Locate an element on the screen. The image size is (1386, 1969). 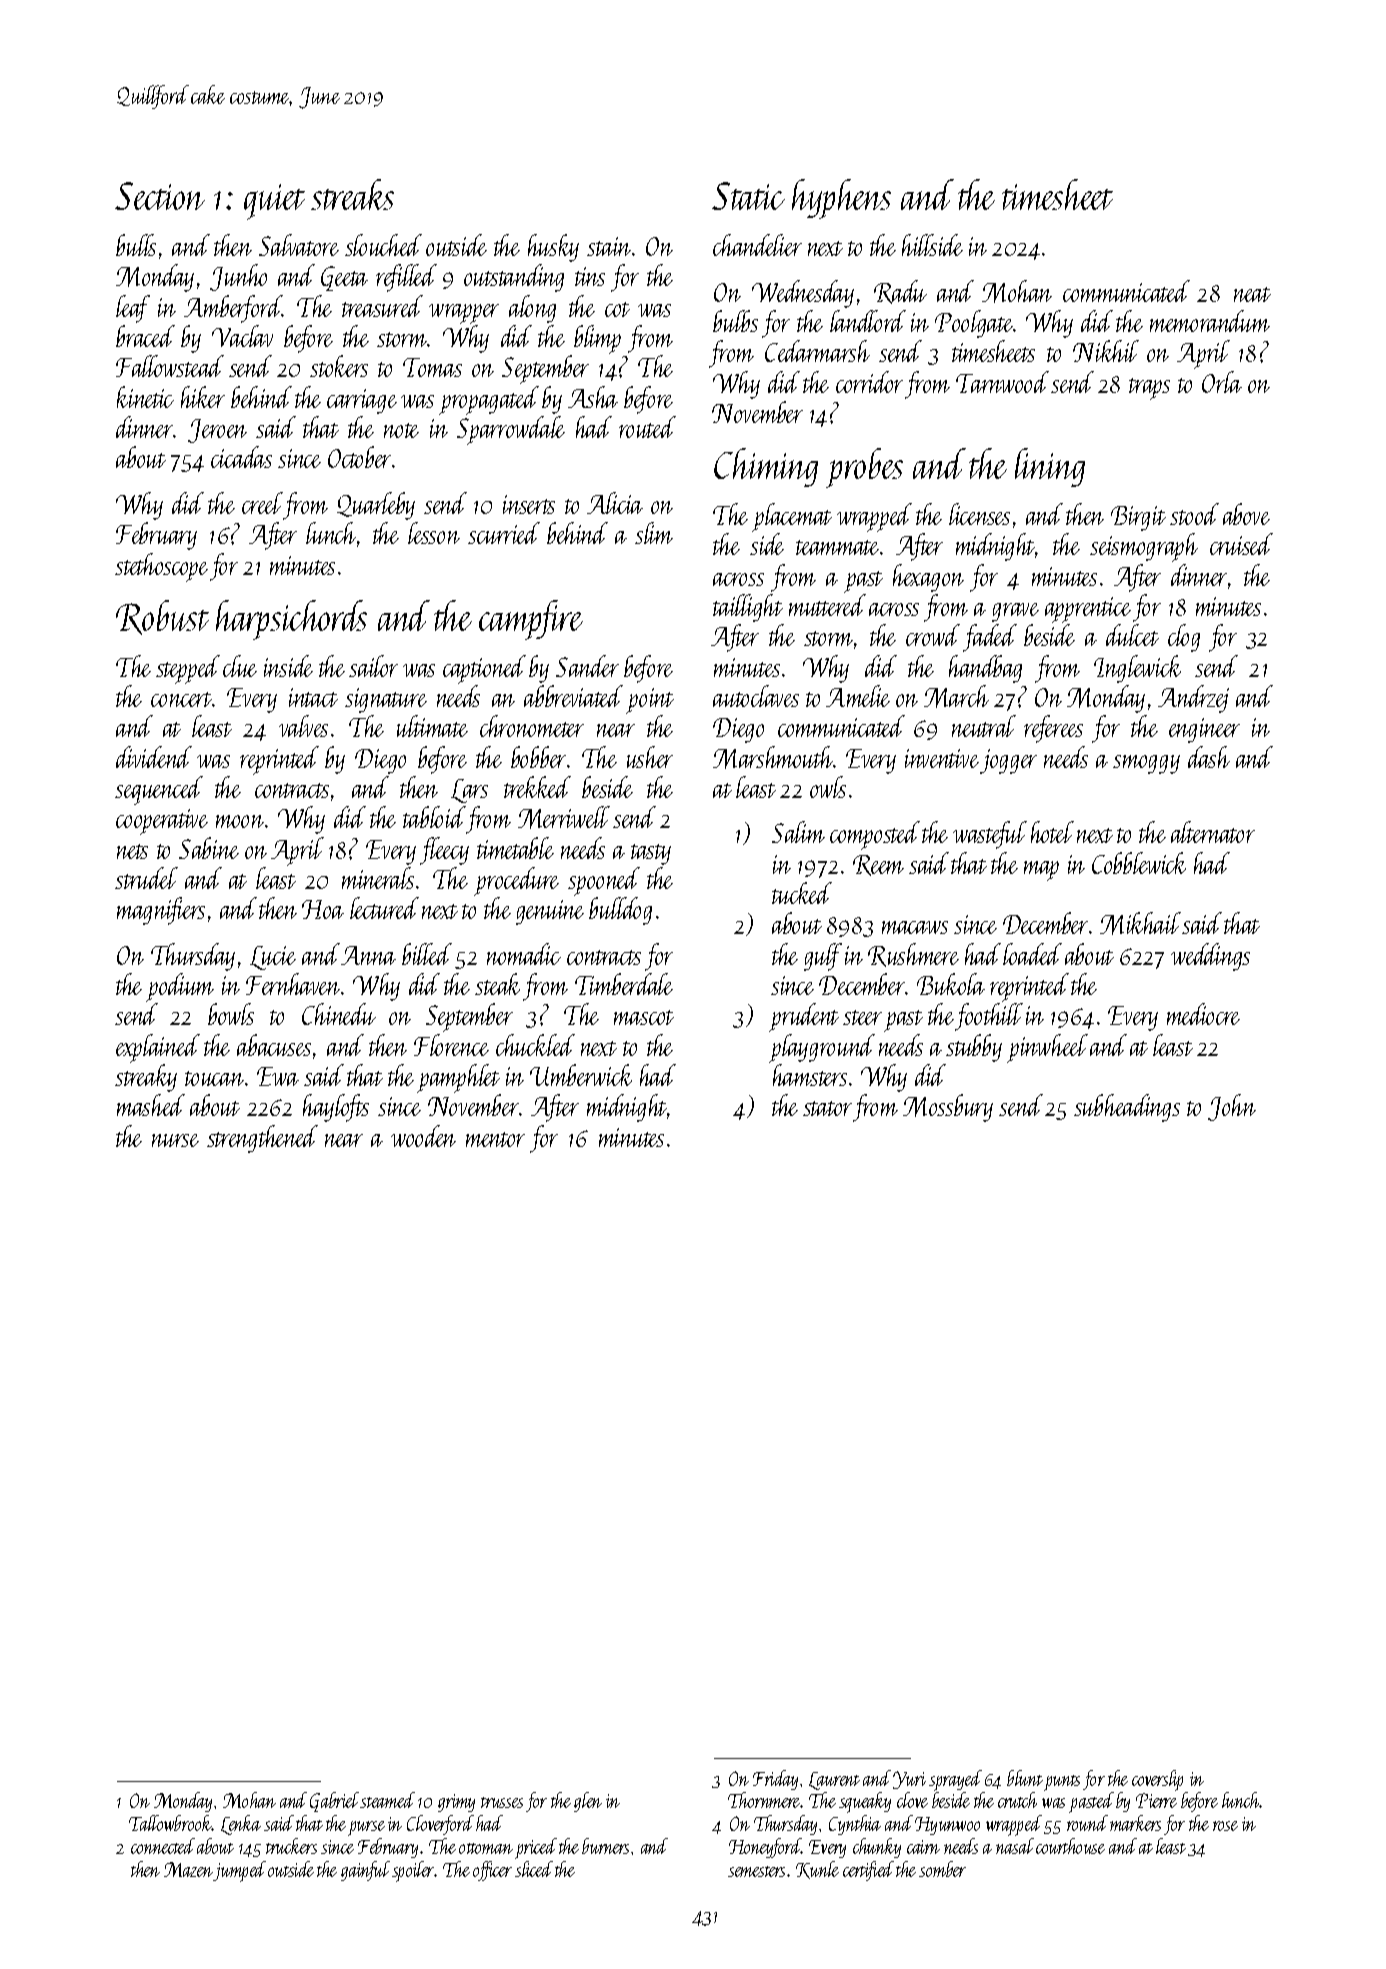
Umberwick is located at coordinates (581, 1075).
